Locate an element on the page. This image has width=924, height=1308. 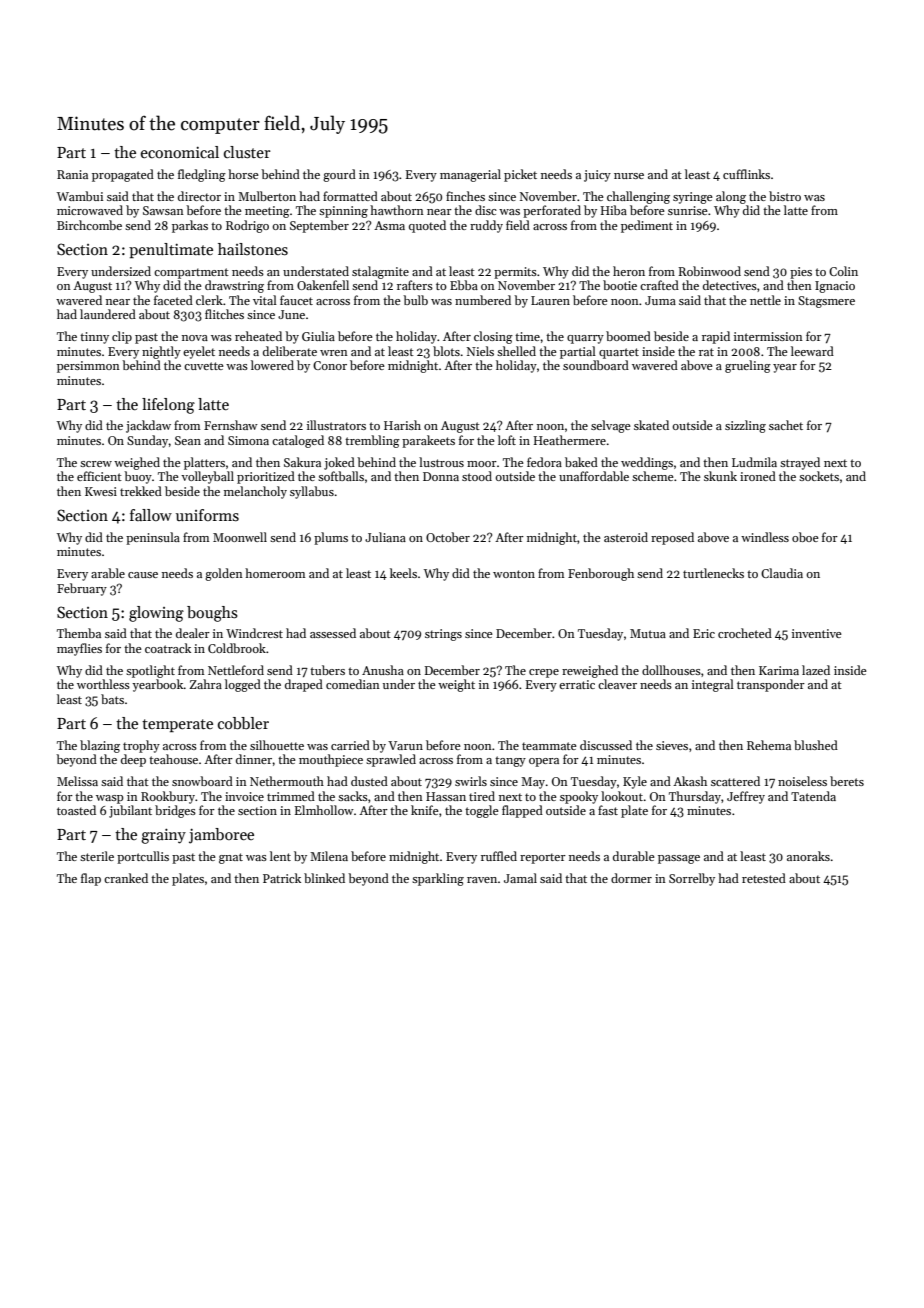
Moonwell is located at coordinates (240, 537).
